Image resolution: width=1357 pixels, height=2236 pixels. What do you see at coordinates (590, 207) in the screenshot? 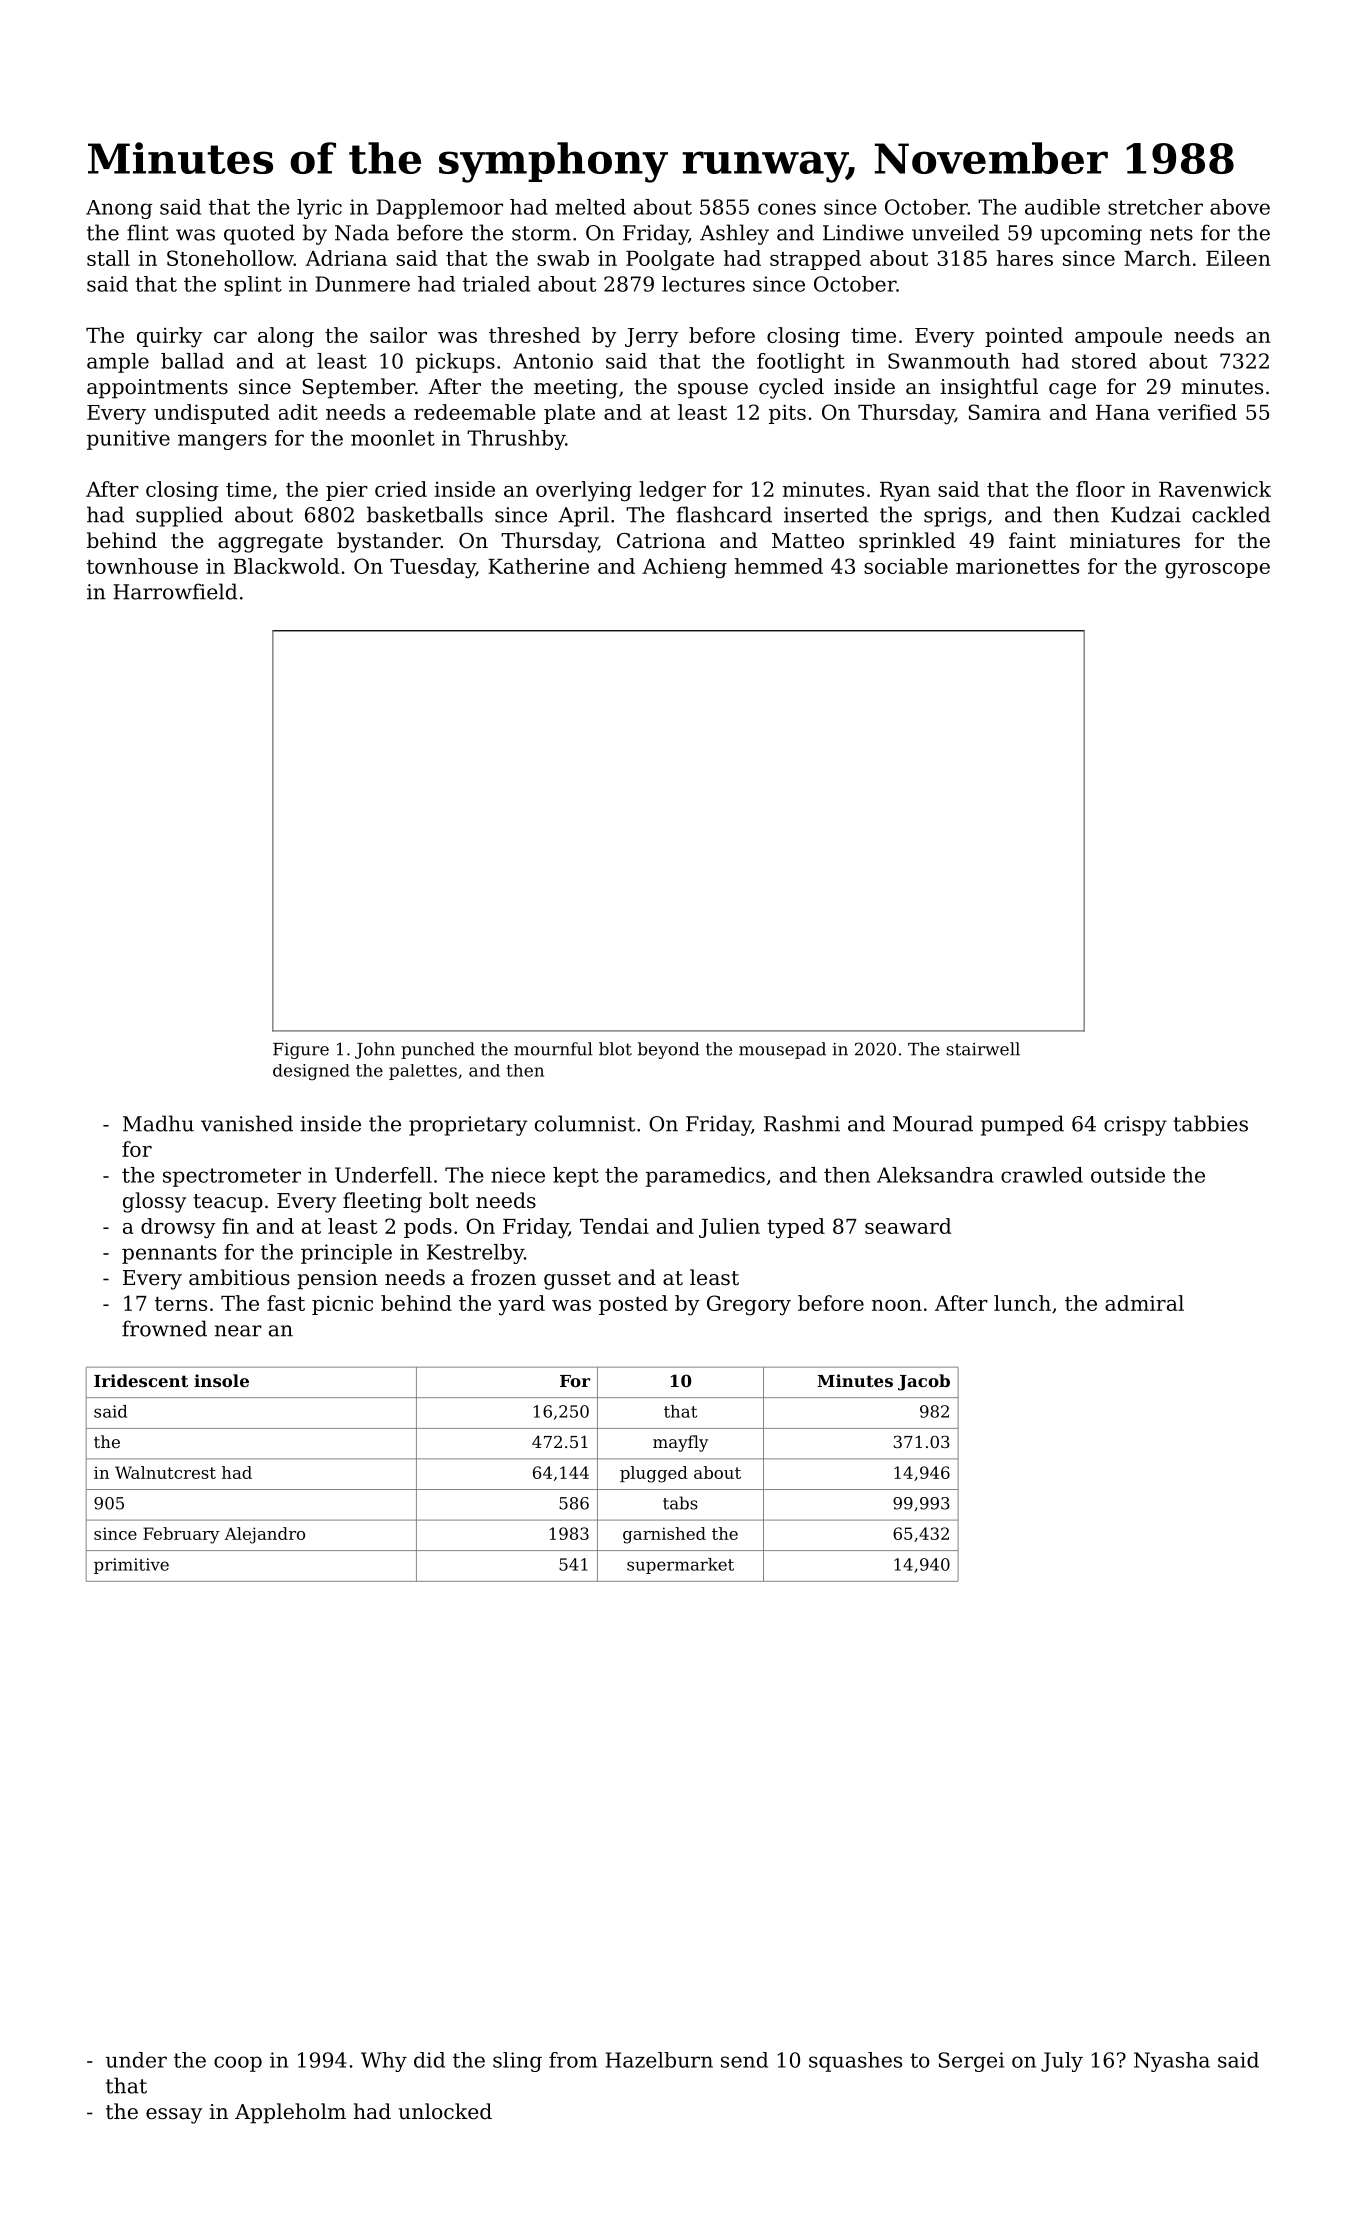
I see `melted` at bounding box center [590, 207].
